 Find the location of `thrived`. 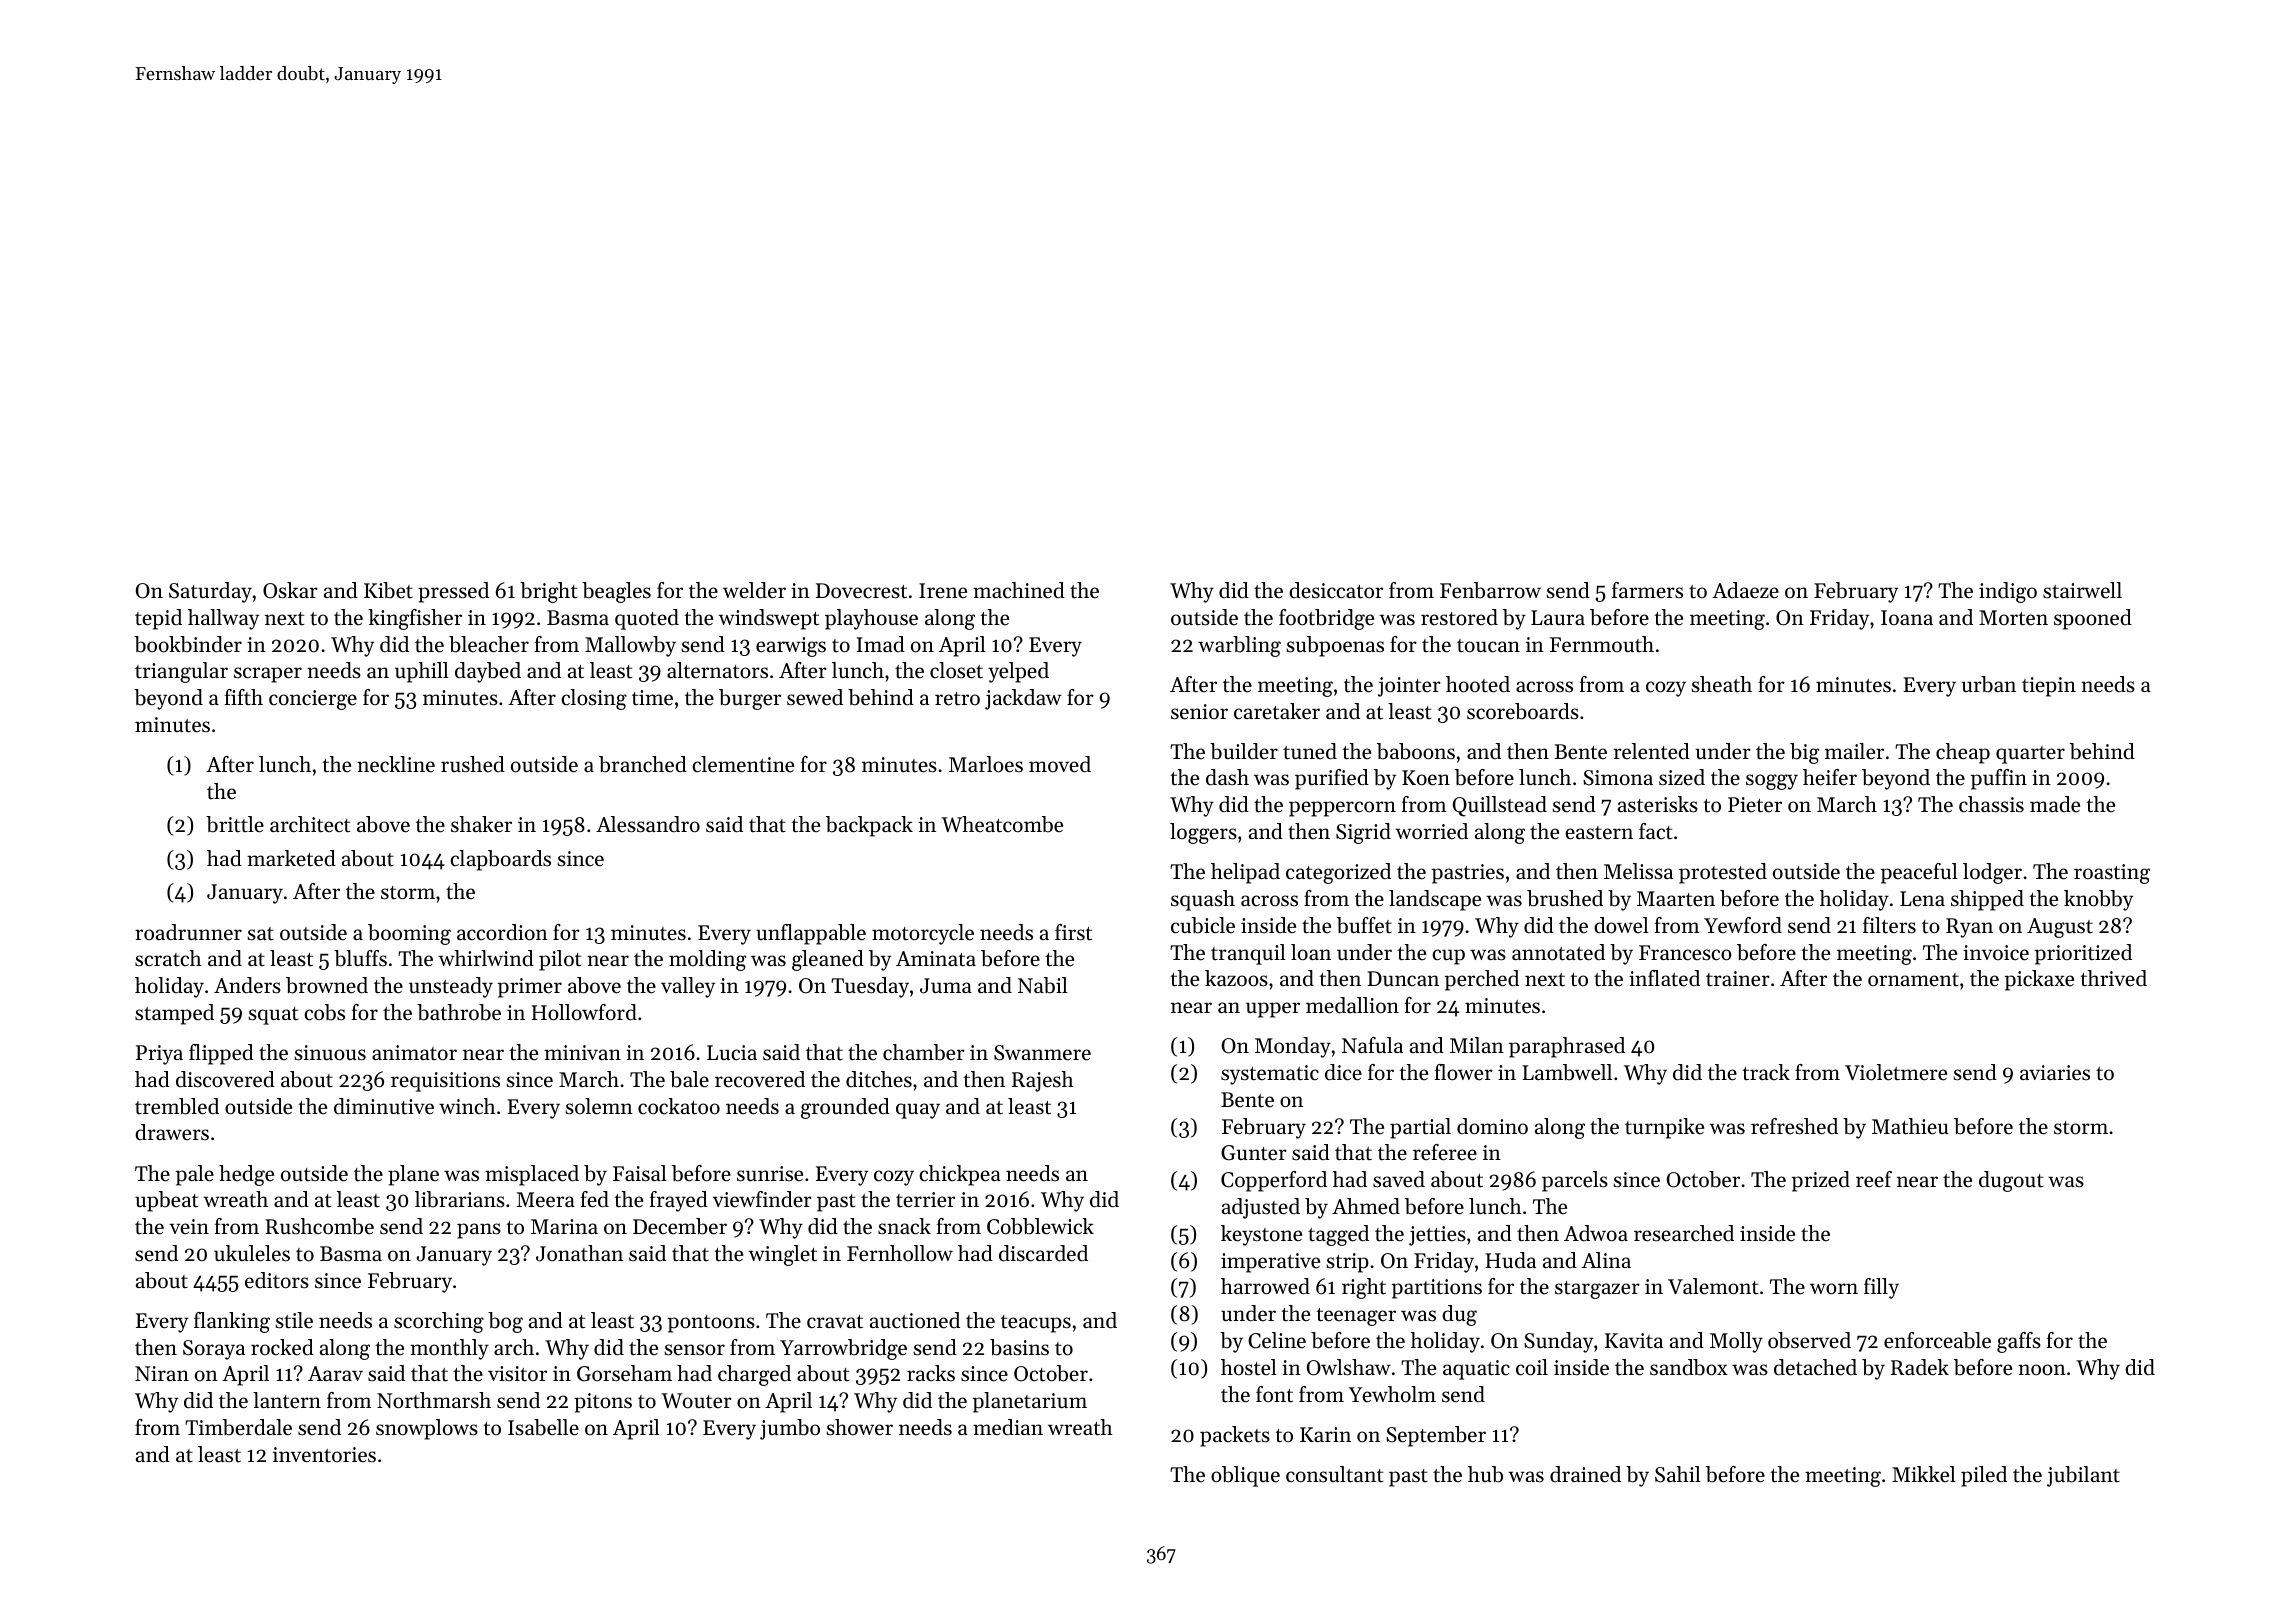

thrived is located at coordinates (2113, 978).
